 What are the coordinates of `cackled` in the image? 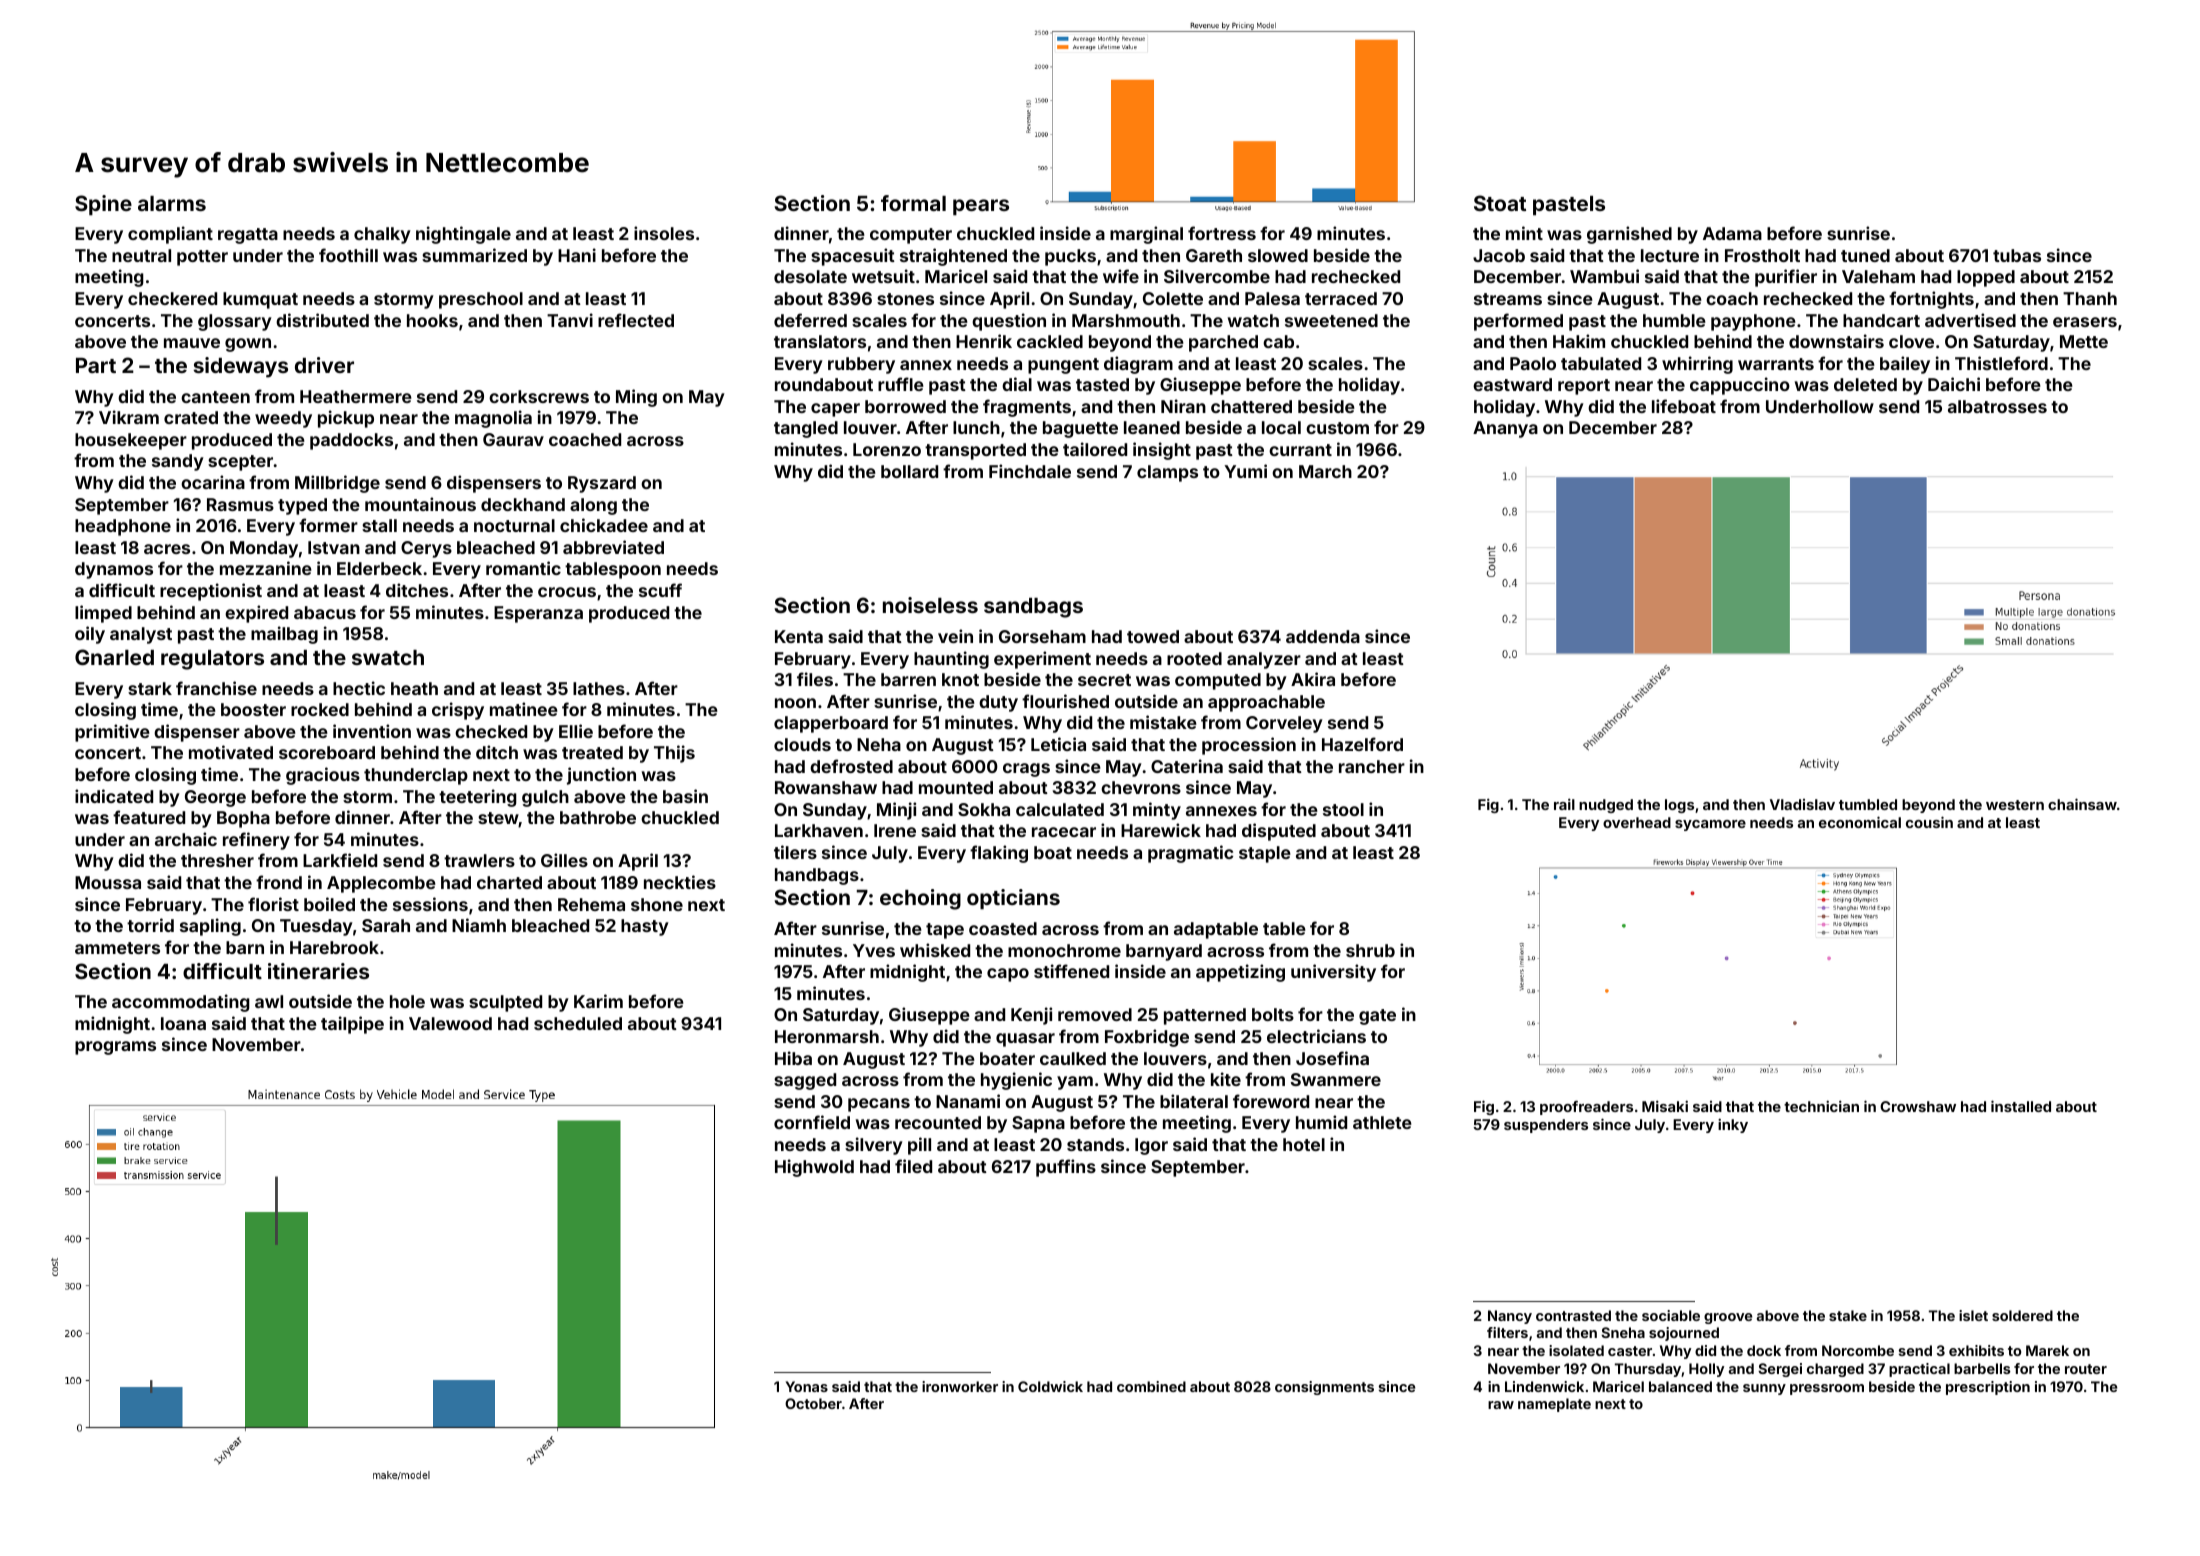 It's located at (1050, 341).
